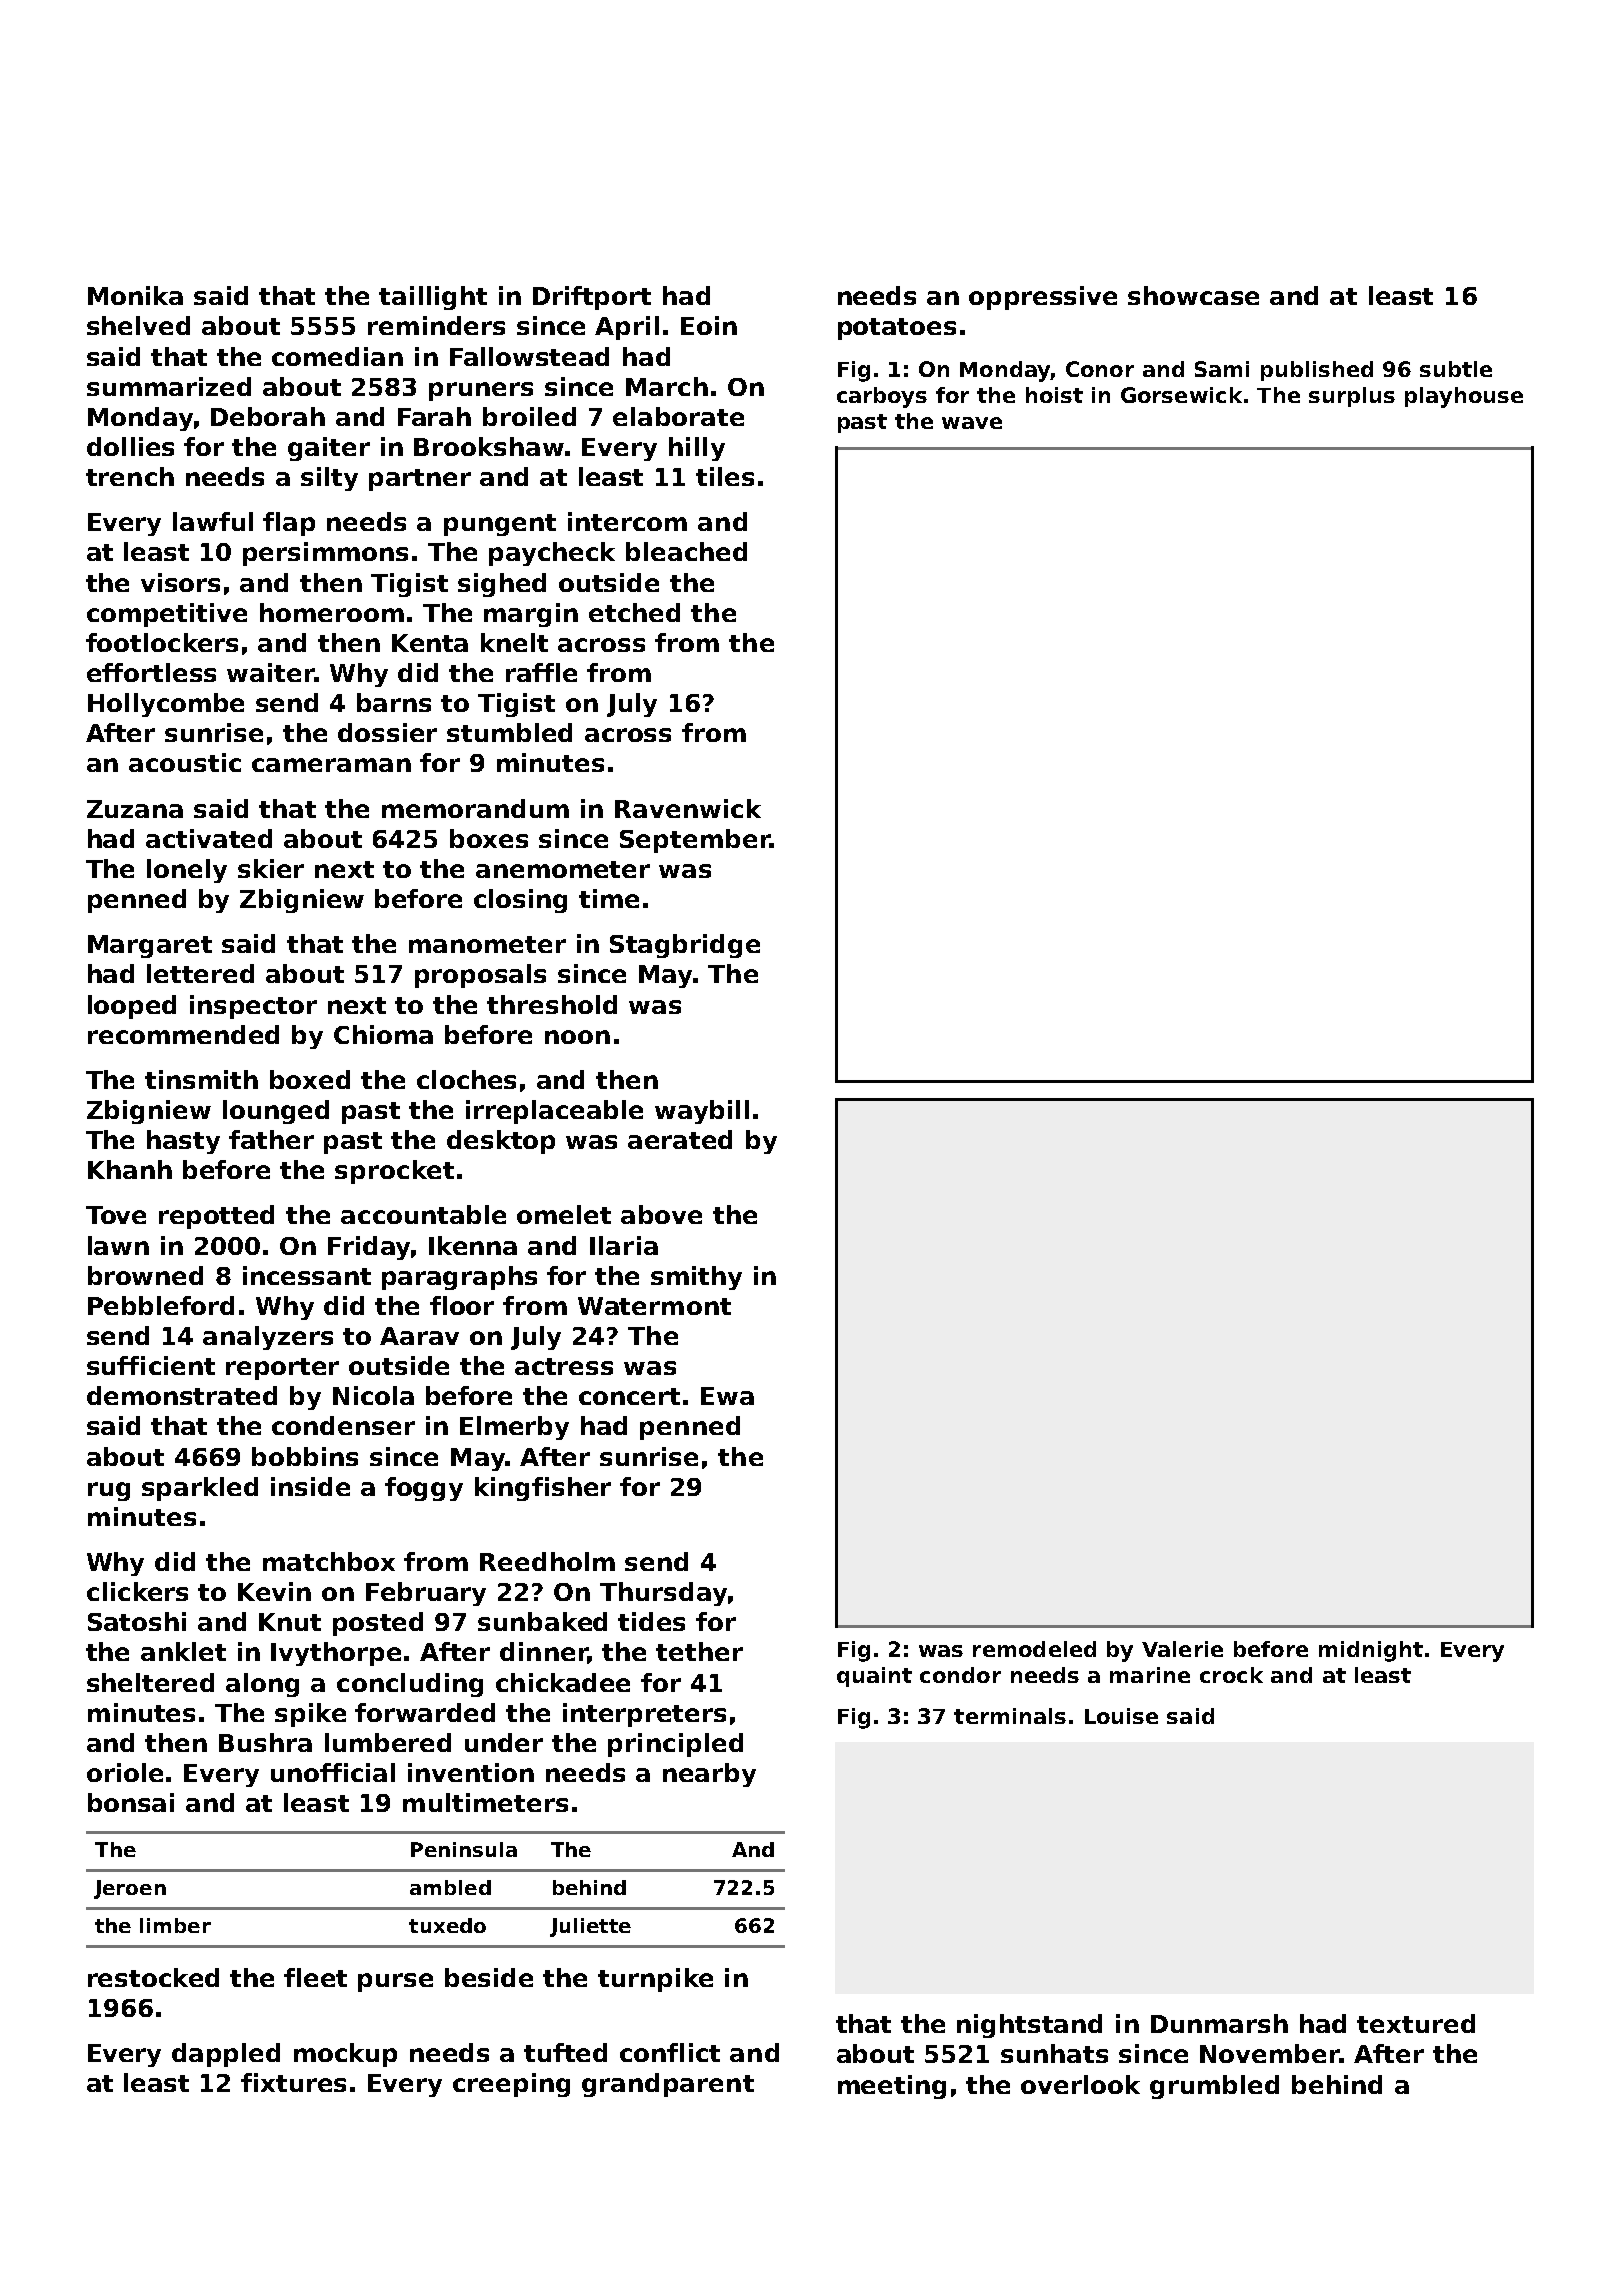 The width and height of the image is (1620, 2292). I want to click on Bushra, so click(265, 1742).
